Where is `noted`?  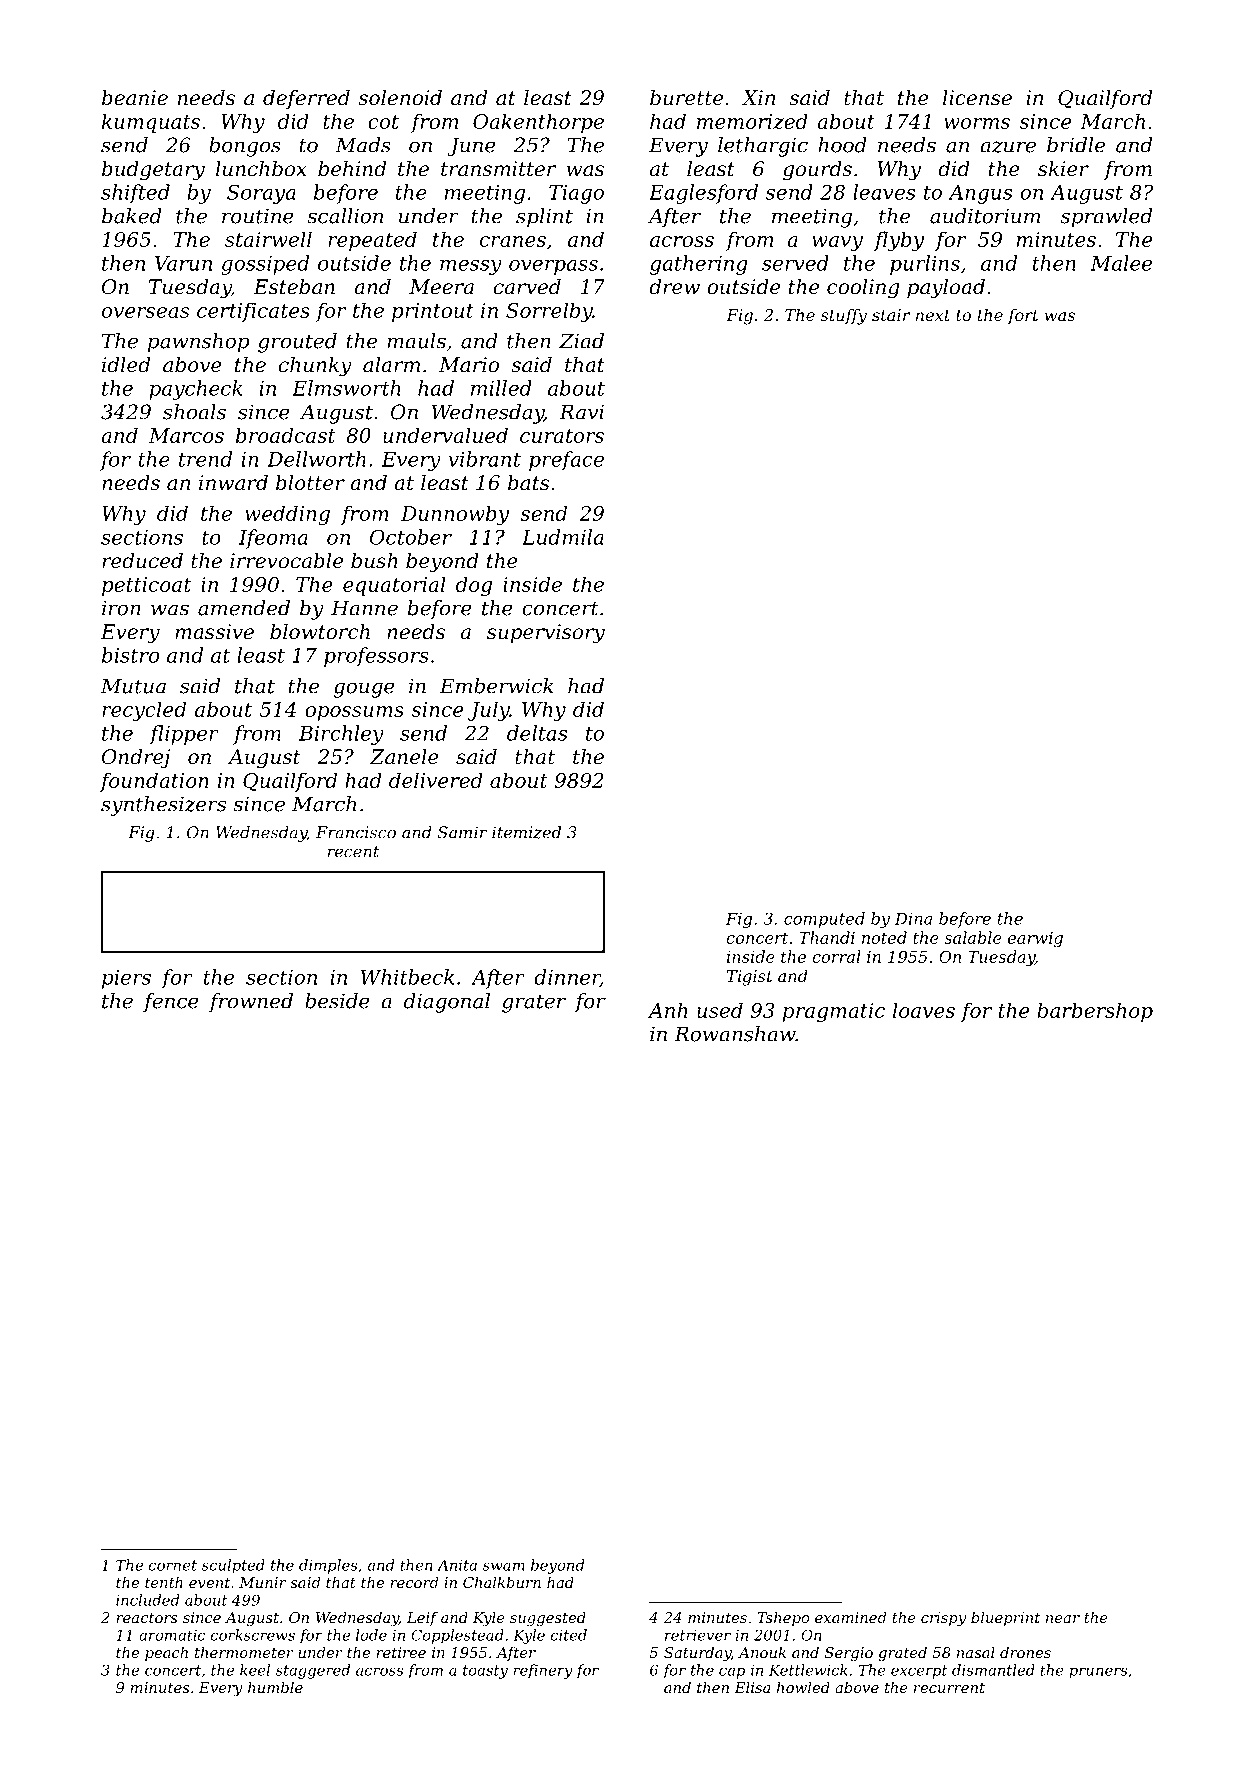 noted is located at coordinates (884, 937).
